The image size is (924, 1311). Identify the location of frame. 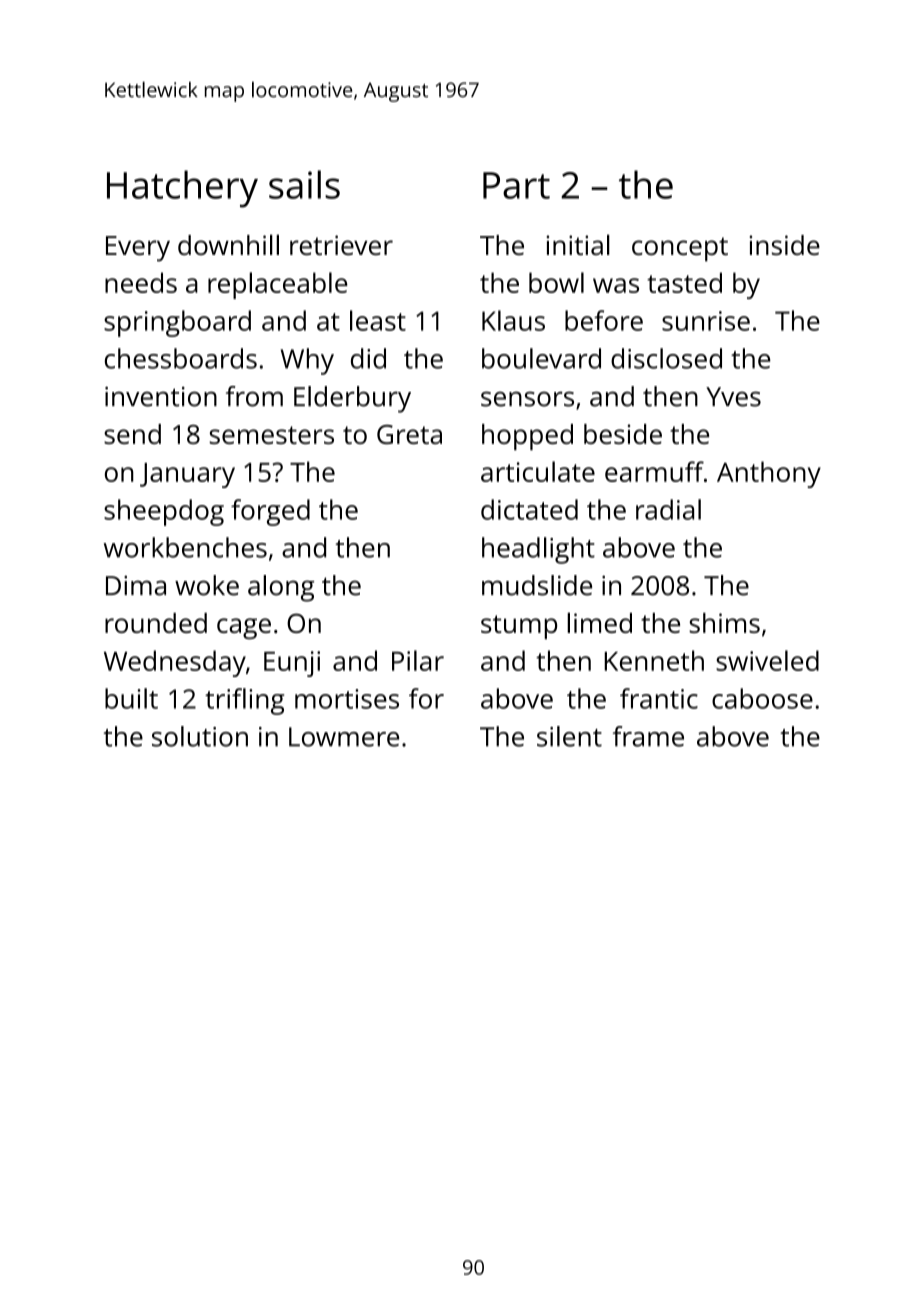
(648, 736).
